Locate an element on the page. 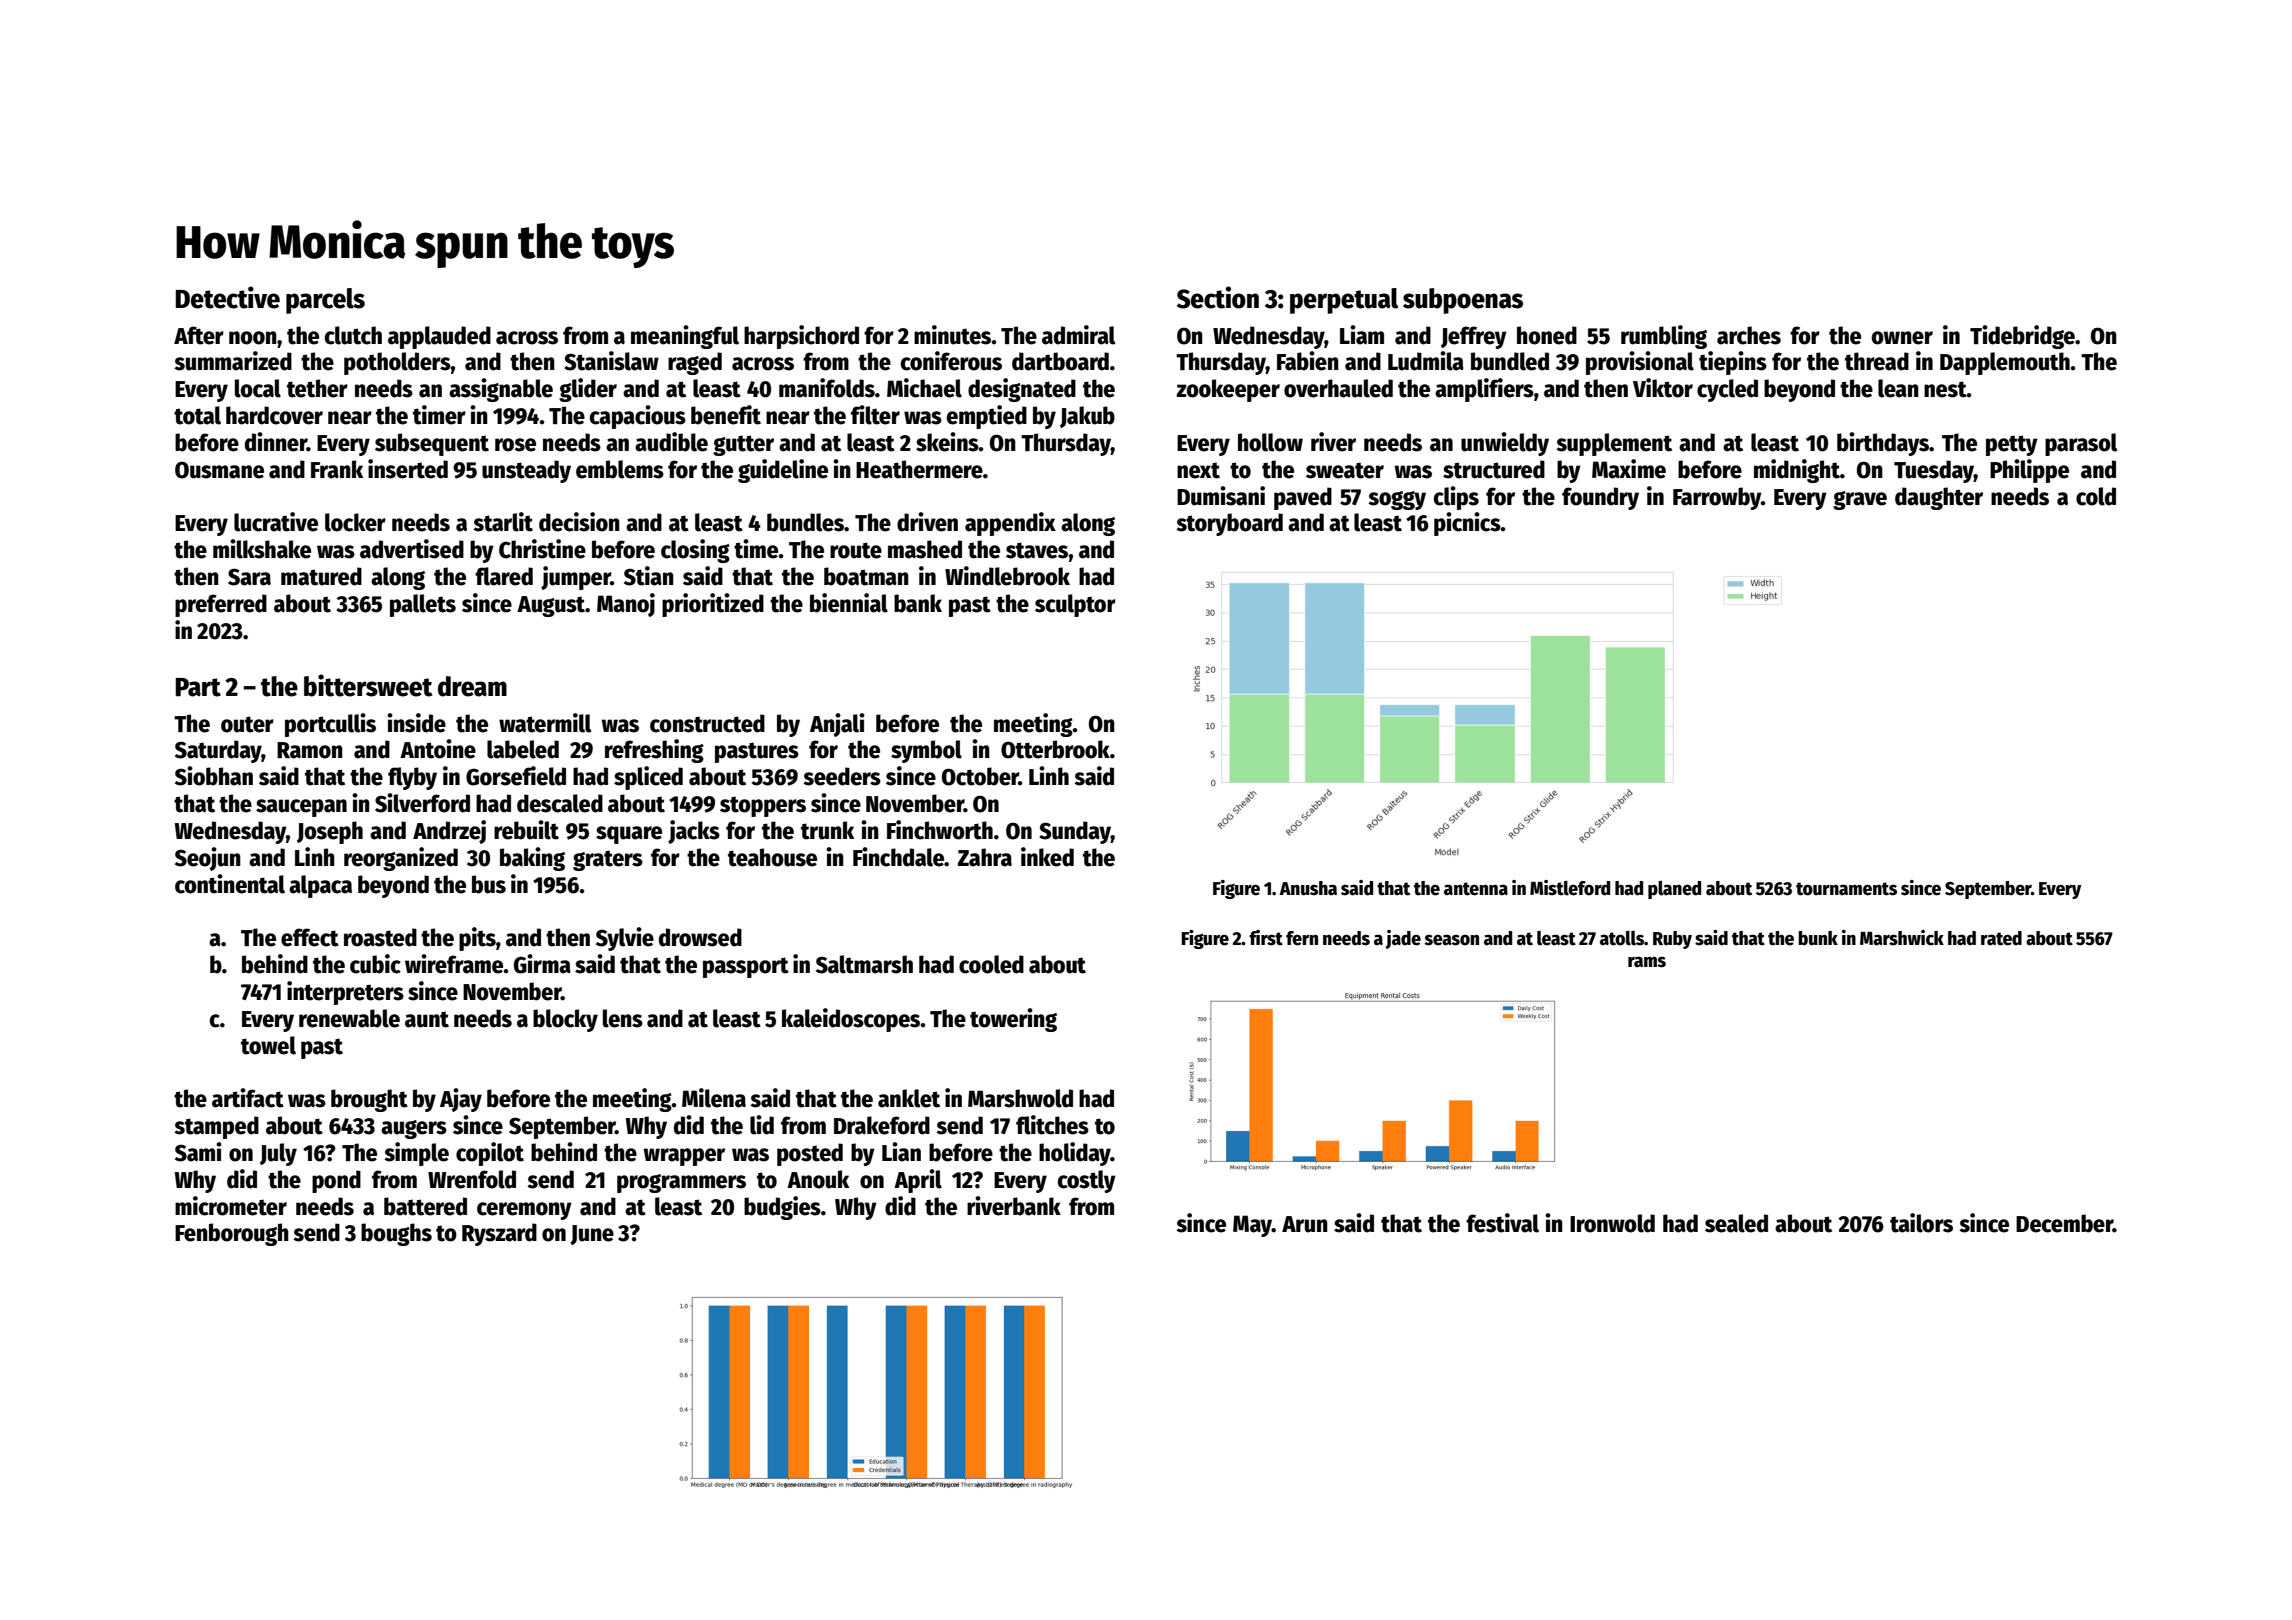  Marshwold is located at coordinates (1020, 1098).
